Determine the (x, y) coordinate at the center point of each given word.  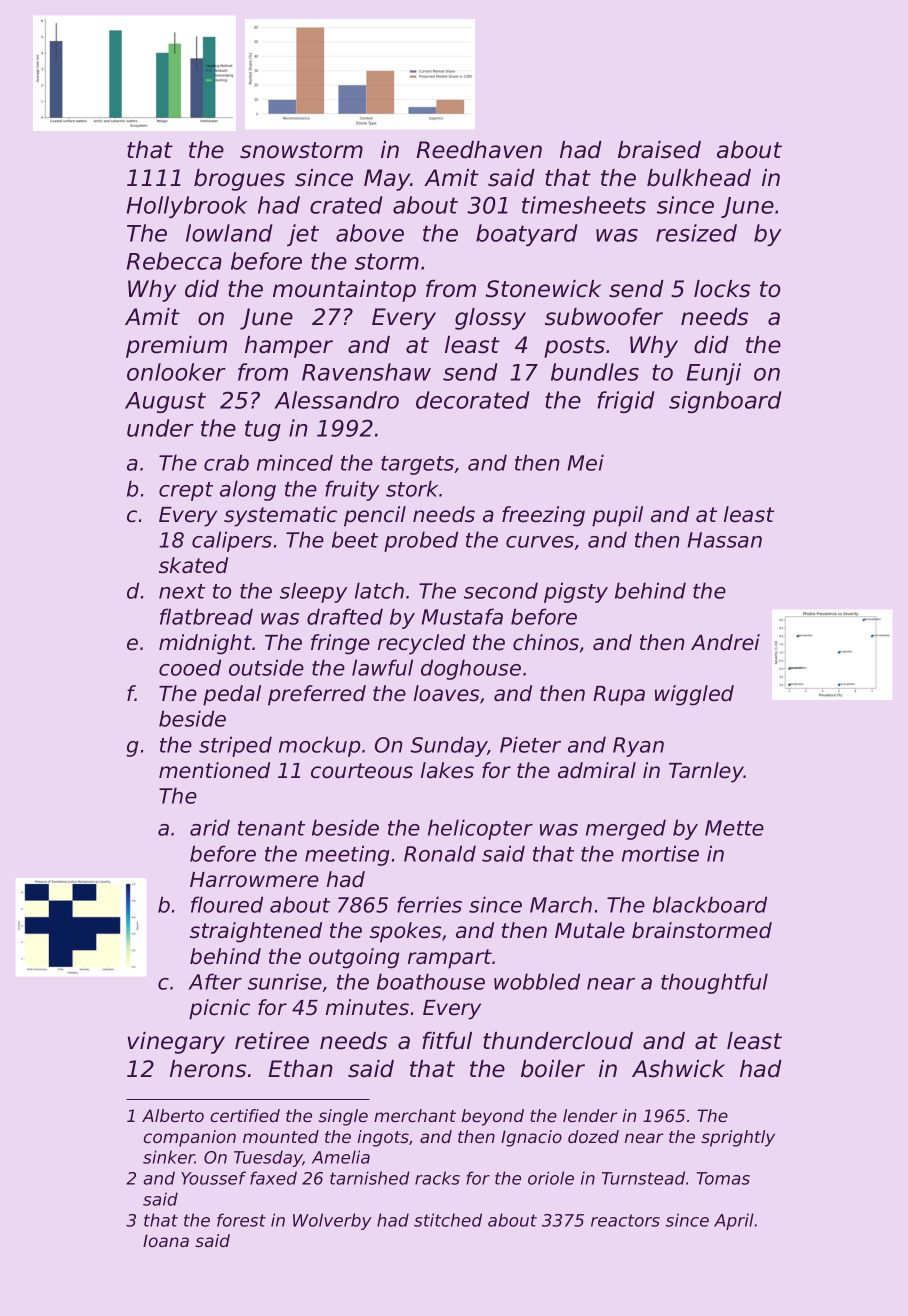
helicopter (480, 829)
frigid (626, 402)
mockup (319, 746)
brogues (239, 180)
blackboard (710, 904)
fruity (352, 490)
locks (722, 289)
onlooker (176, 372)
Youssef (213, 1178)
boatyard (527, 235)
